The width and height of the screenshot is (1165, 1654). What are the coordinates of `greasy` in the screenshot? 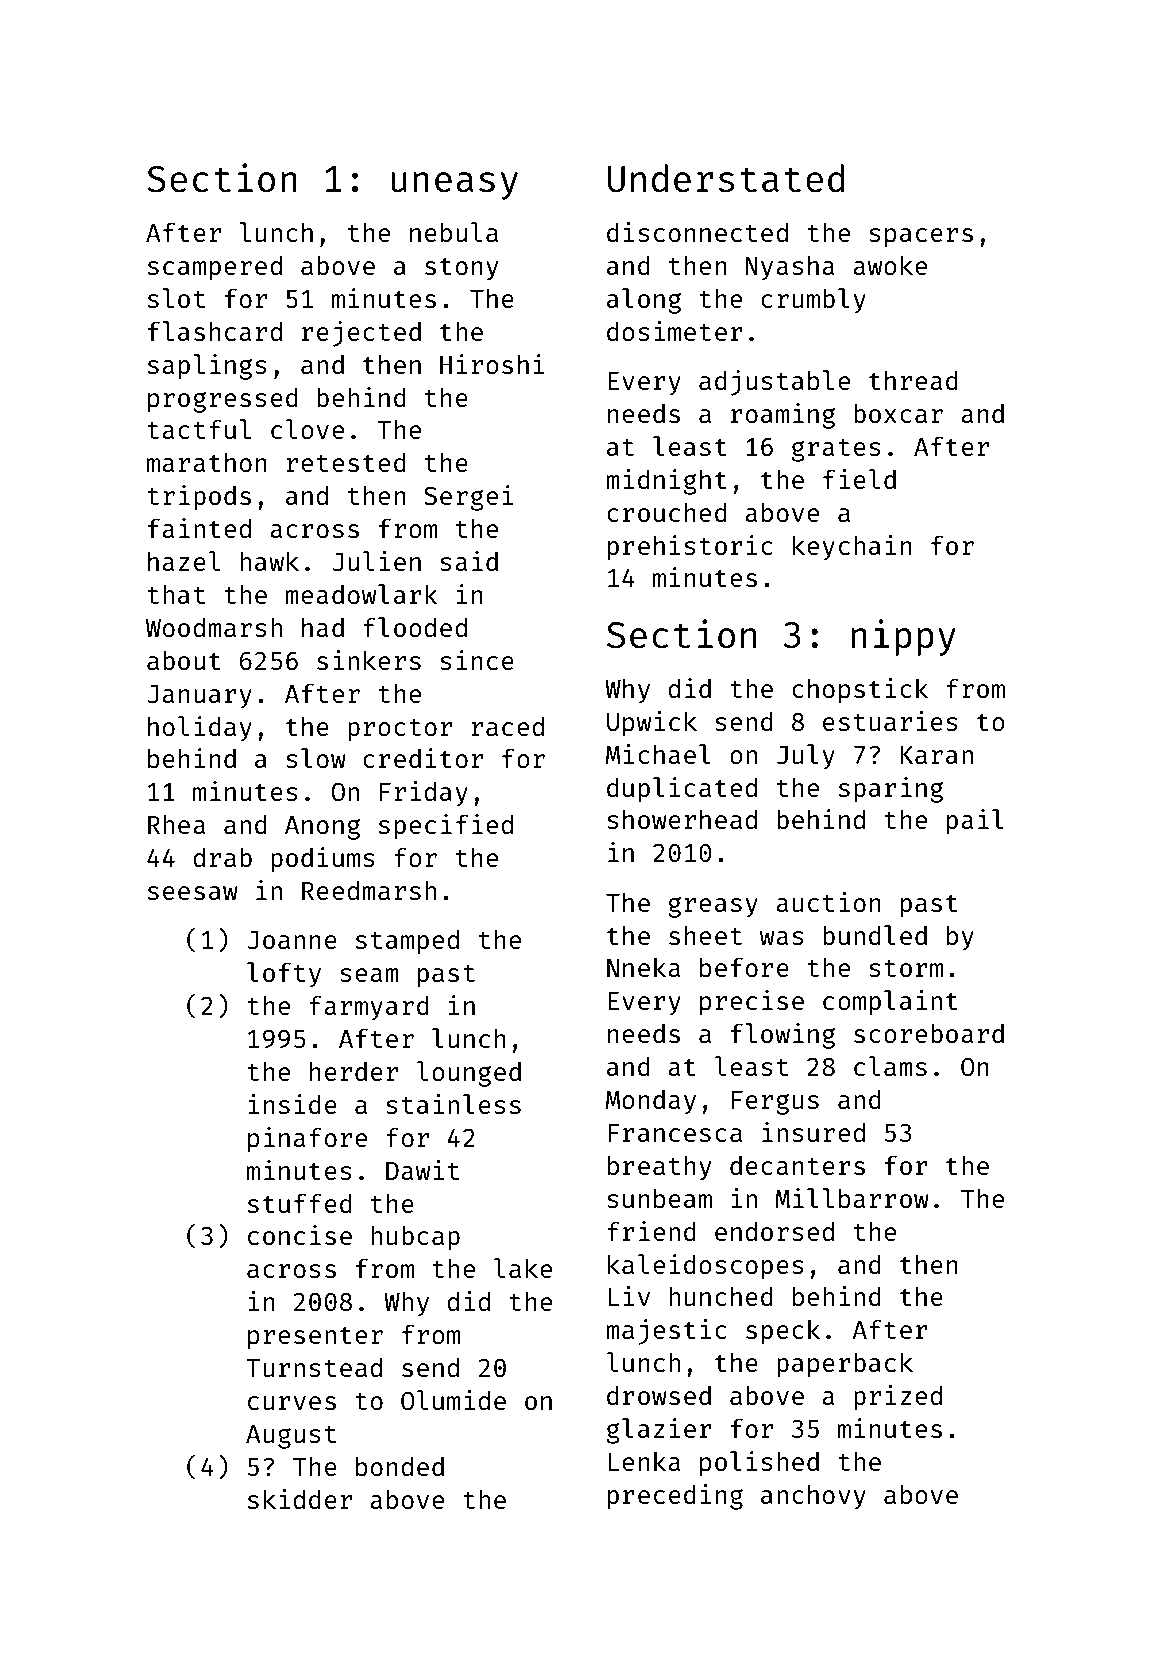 It's located at (713, 907).
